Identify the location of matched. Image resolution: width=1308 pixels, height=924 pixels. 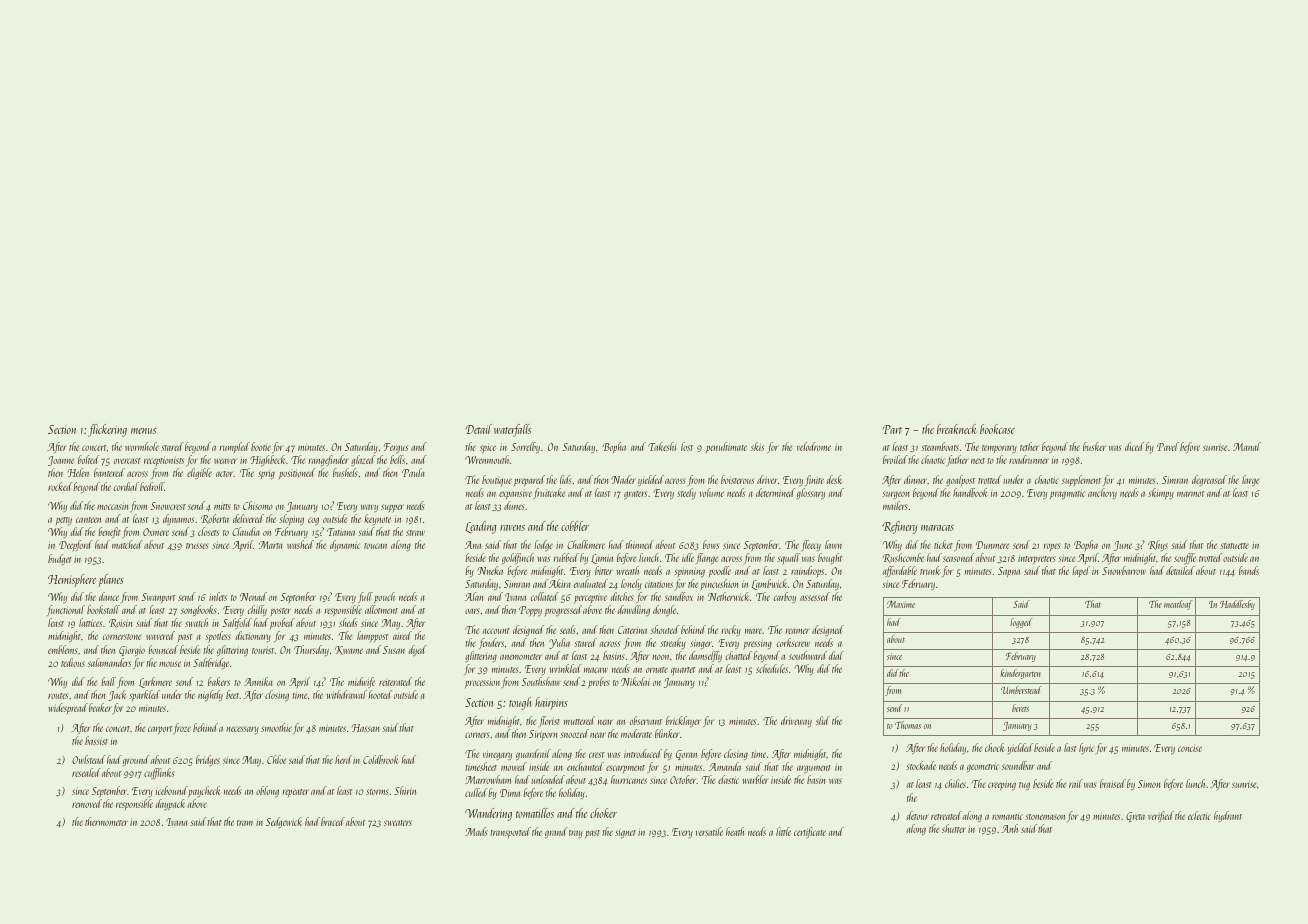
(127, 544).
